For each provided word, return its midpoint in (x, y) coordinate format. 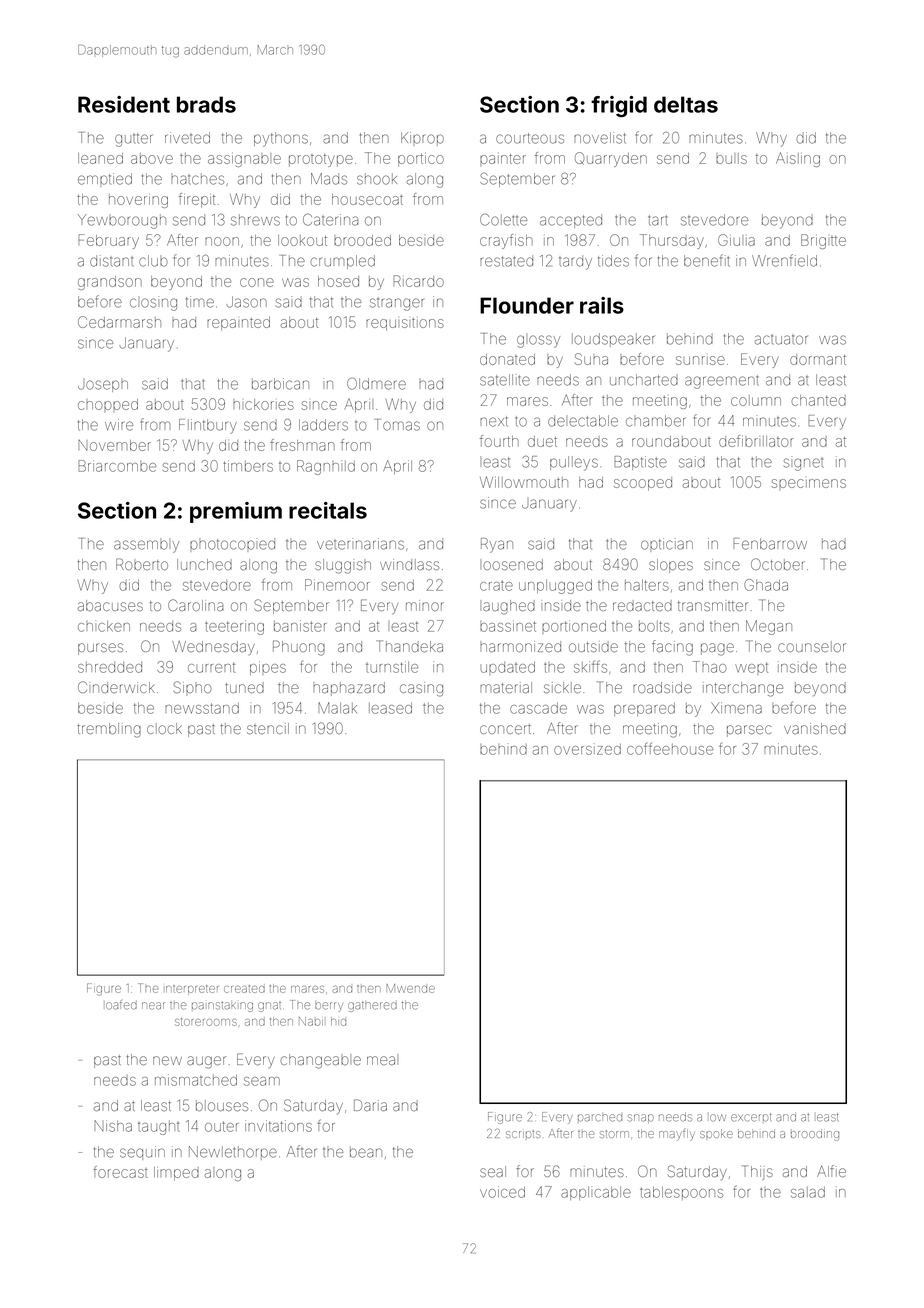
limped (176, 1174)
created (244, 988)
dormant (818, 359)
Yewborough (122, 221)
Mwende (410, 988)
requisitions (405, 324)
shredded (110, 667)
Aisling (798, 159)
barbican (280, 384)
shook (377, 179)
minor (425, 605)
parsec (749, 731)
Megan (769, 627)
